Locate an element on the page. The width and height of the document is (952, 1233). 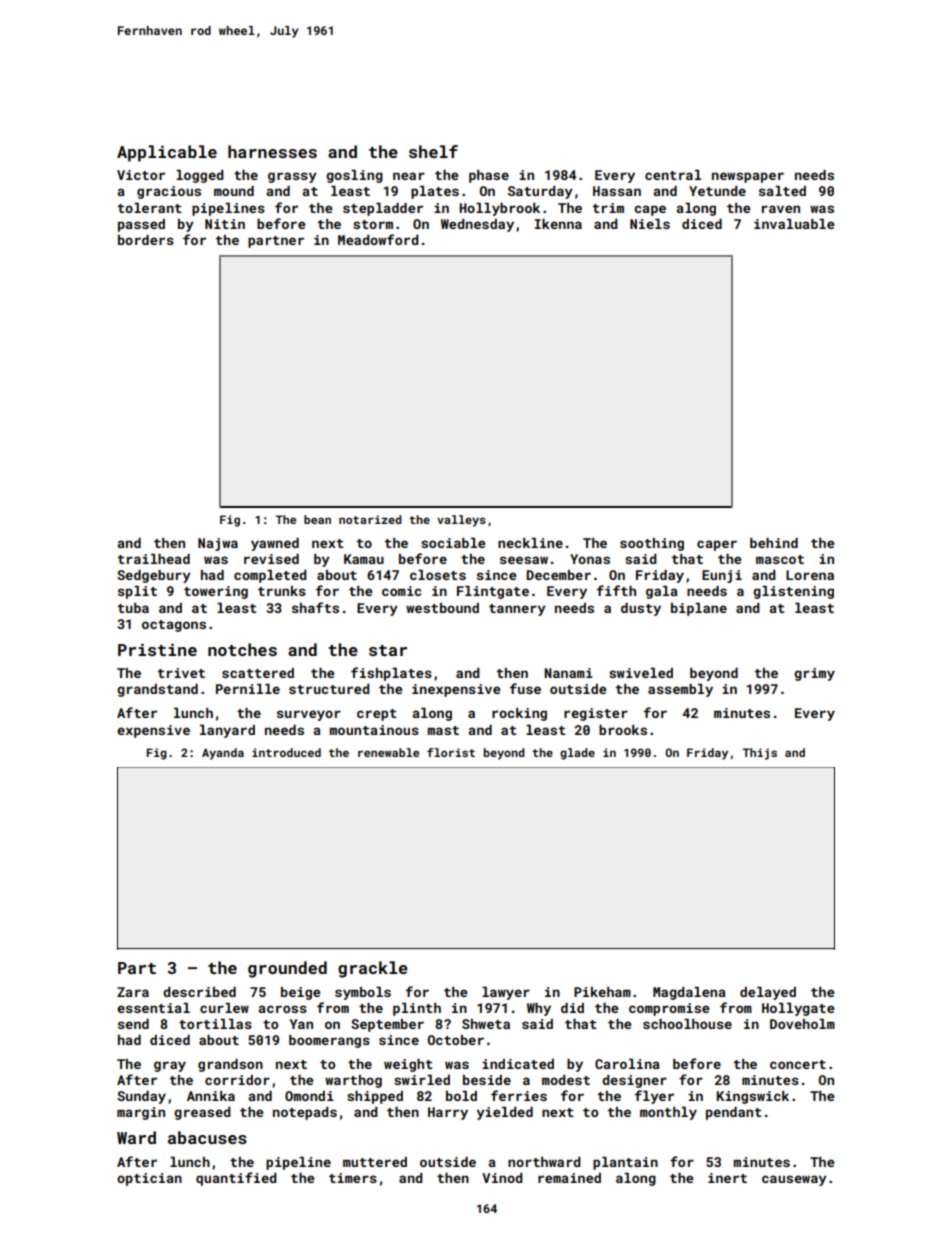
central is located at coordinates (673, 175).
